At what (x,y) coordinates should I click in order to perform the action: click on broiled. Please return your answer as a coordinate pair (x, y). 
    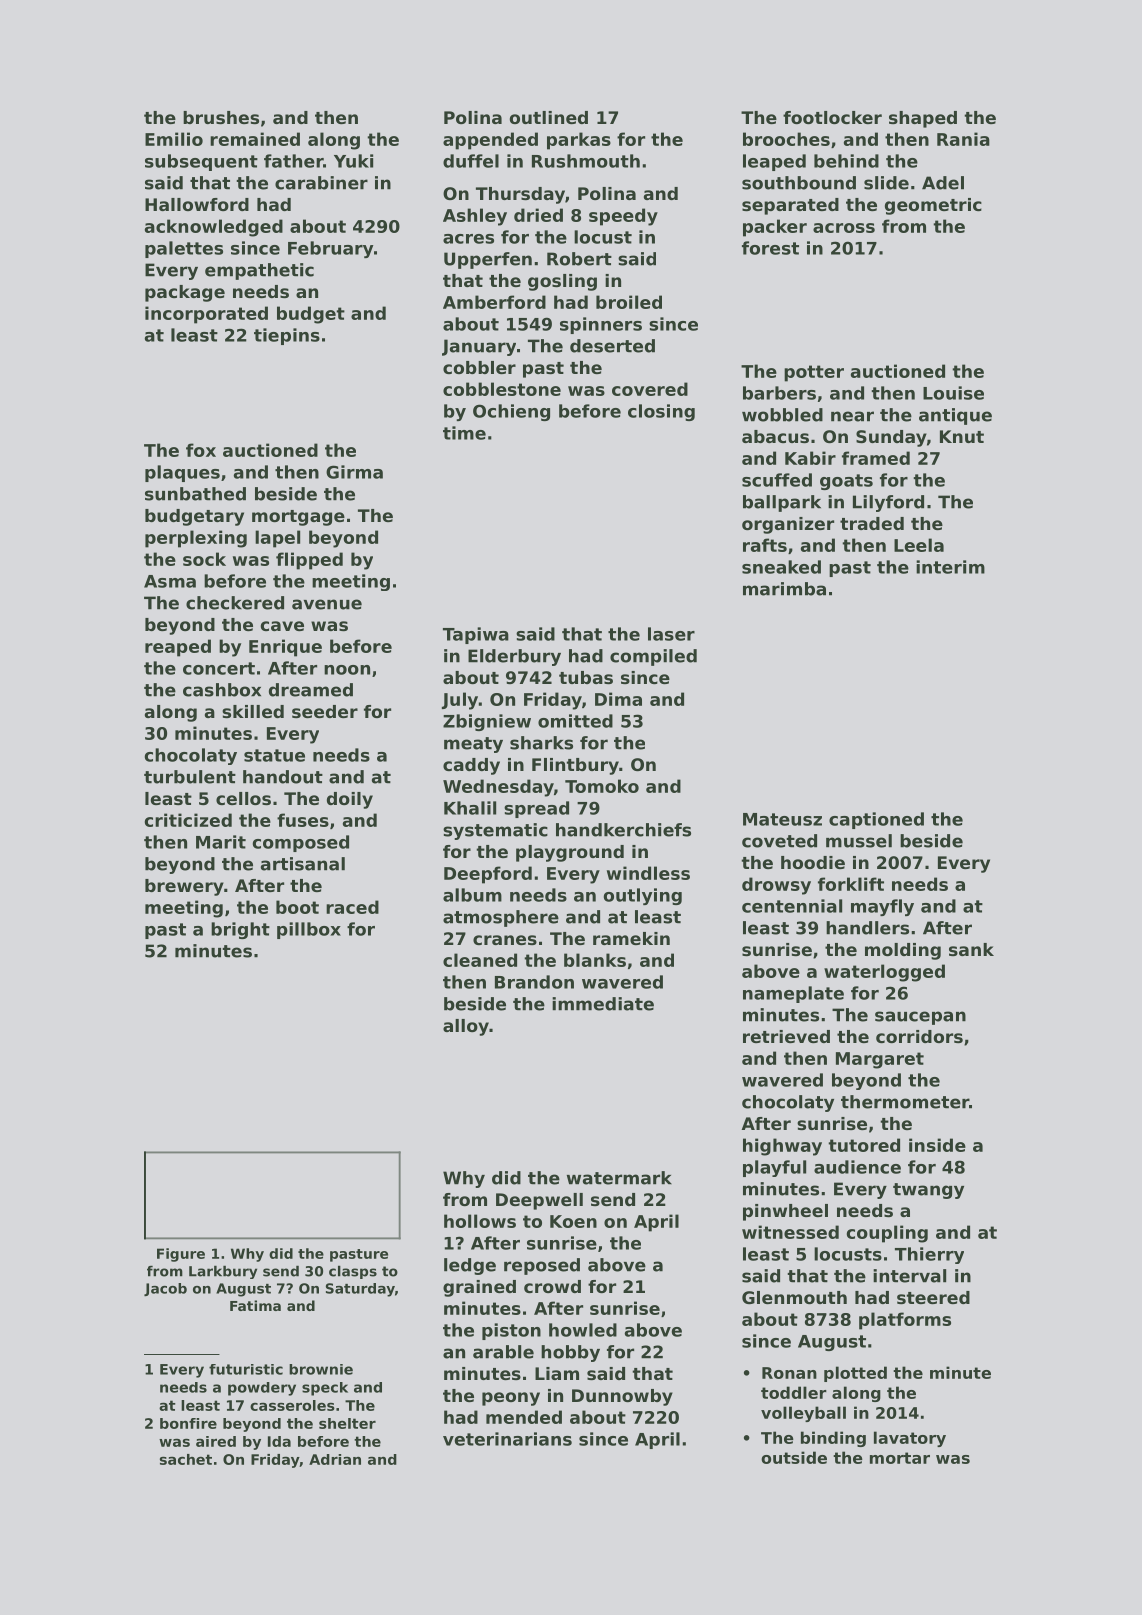
    Looking at the image, I should click on (629, 302).
